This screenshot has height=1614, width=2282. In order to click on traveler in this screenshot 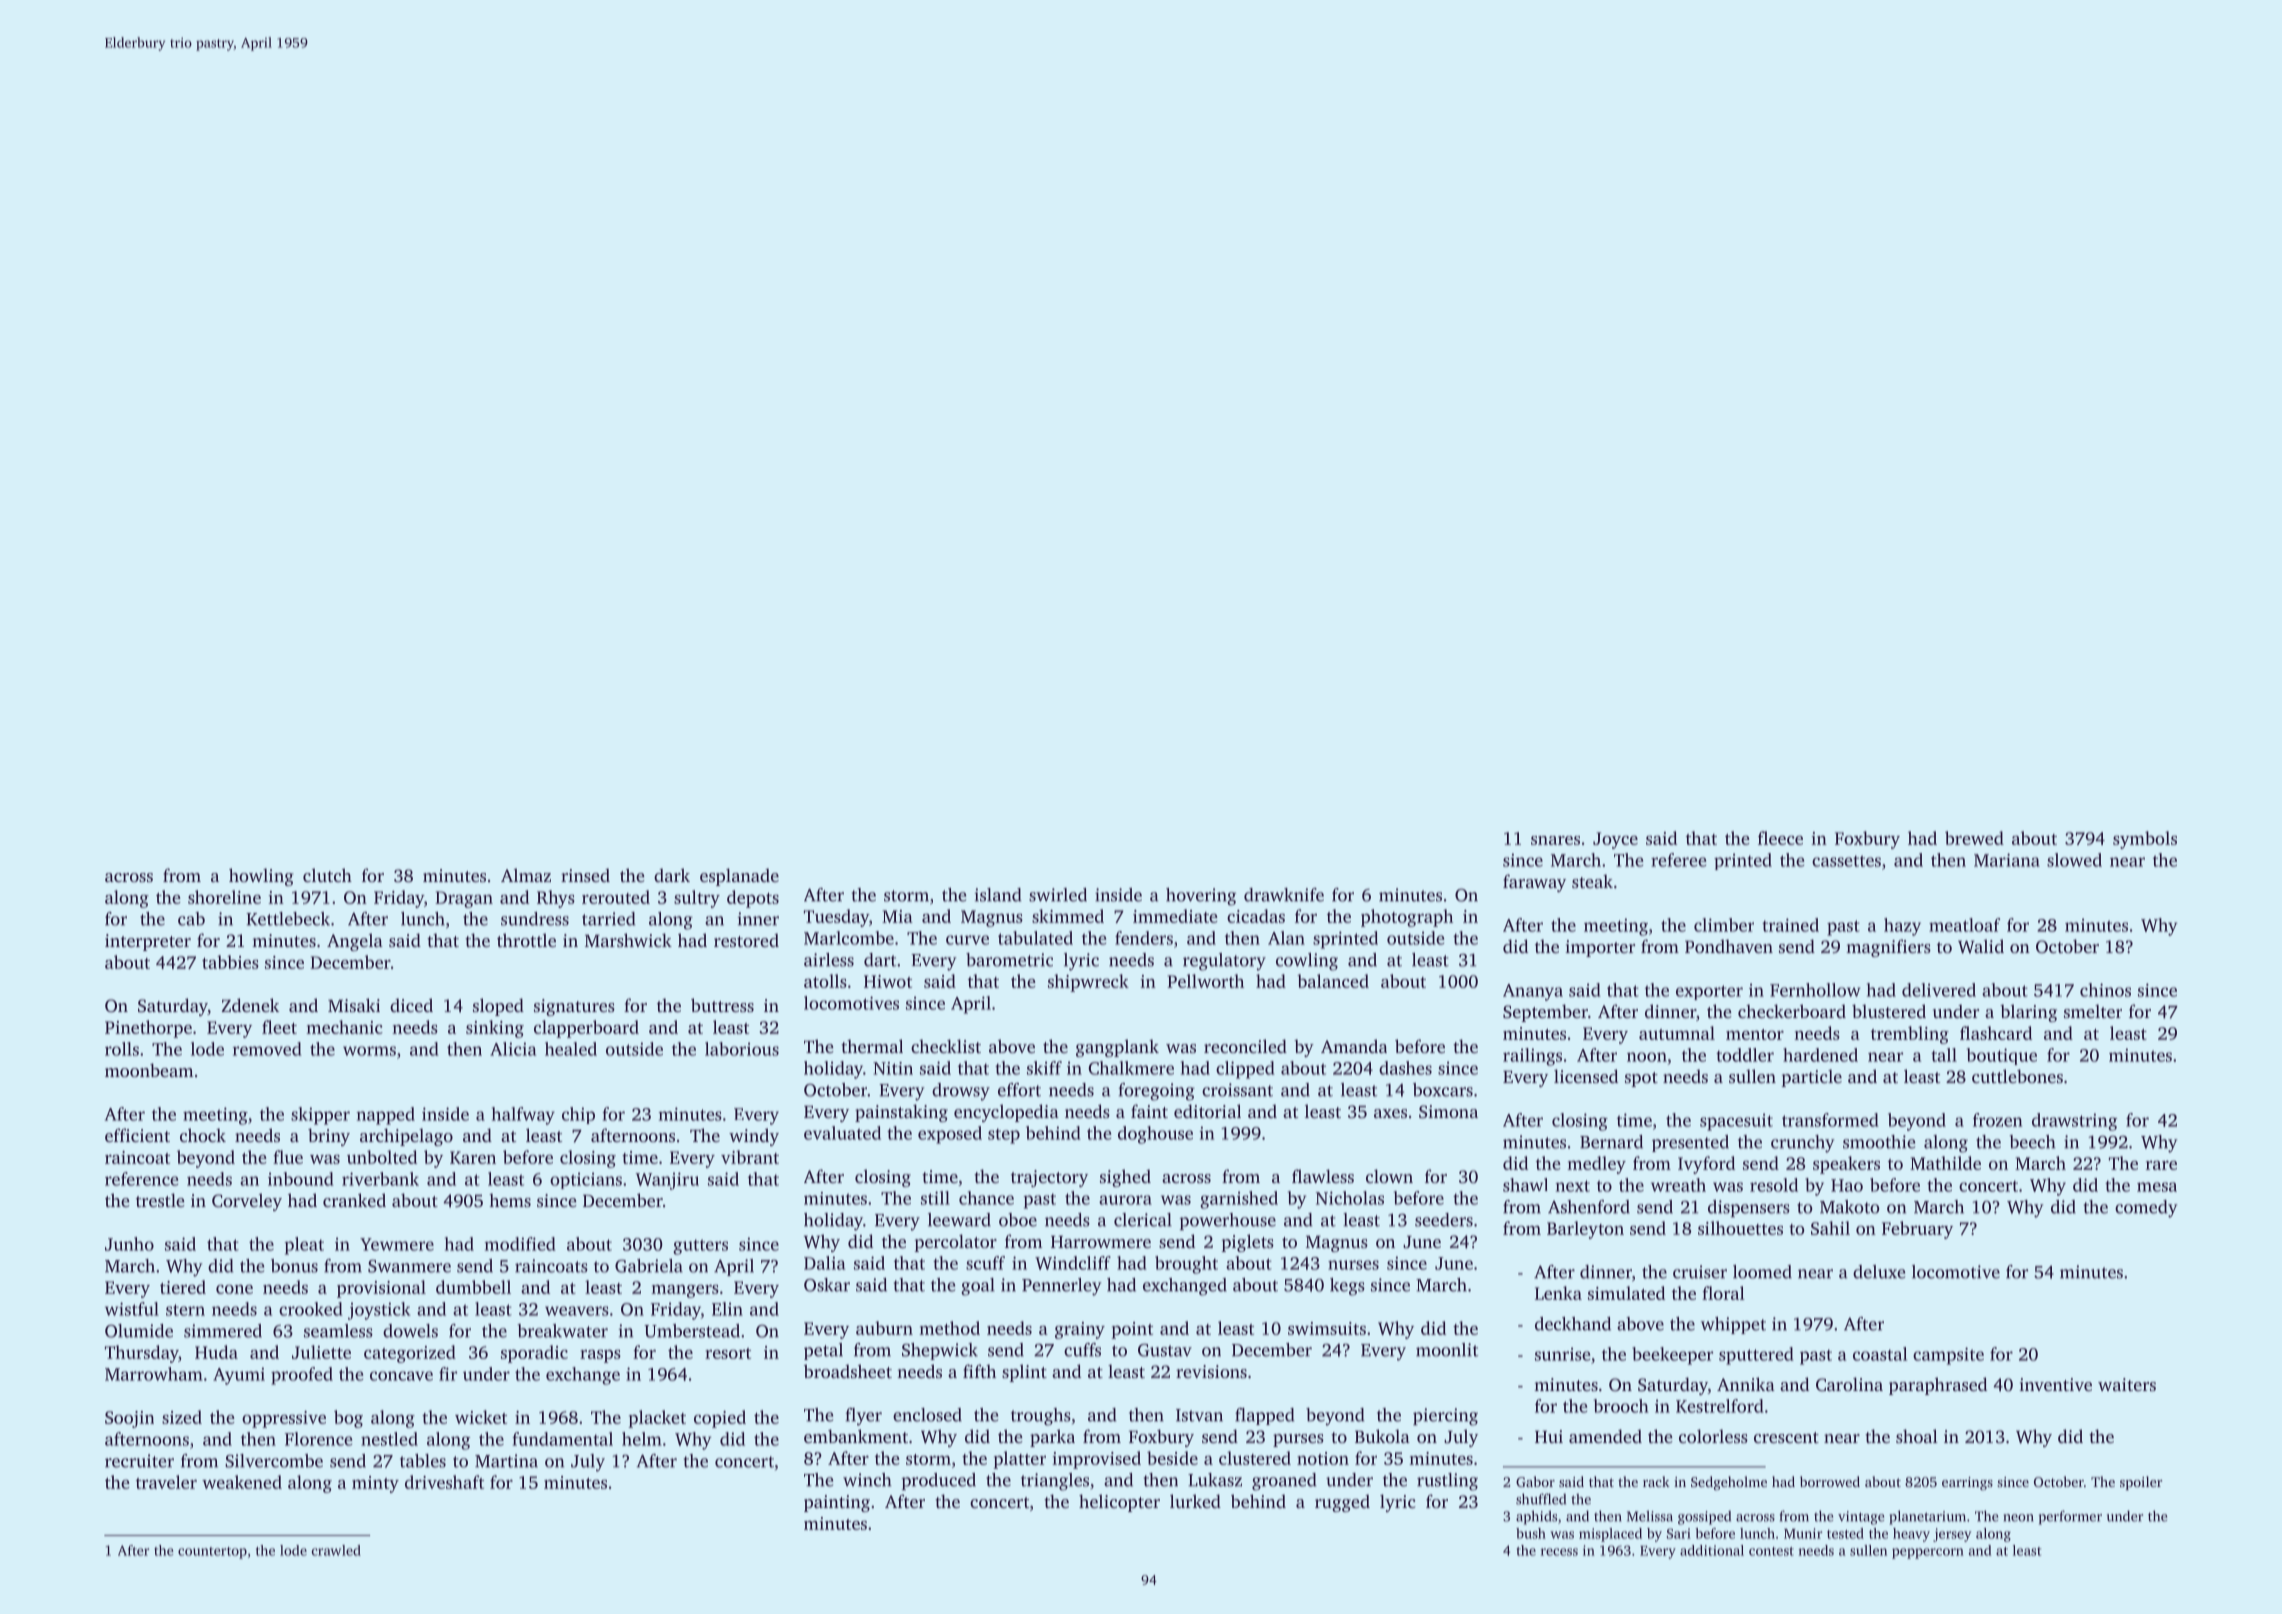, I will do `click(166, 1482)`.
